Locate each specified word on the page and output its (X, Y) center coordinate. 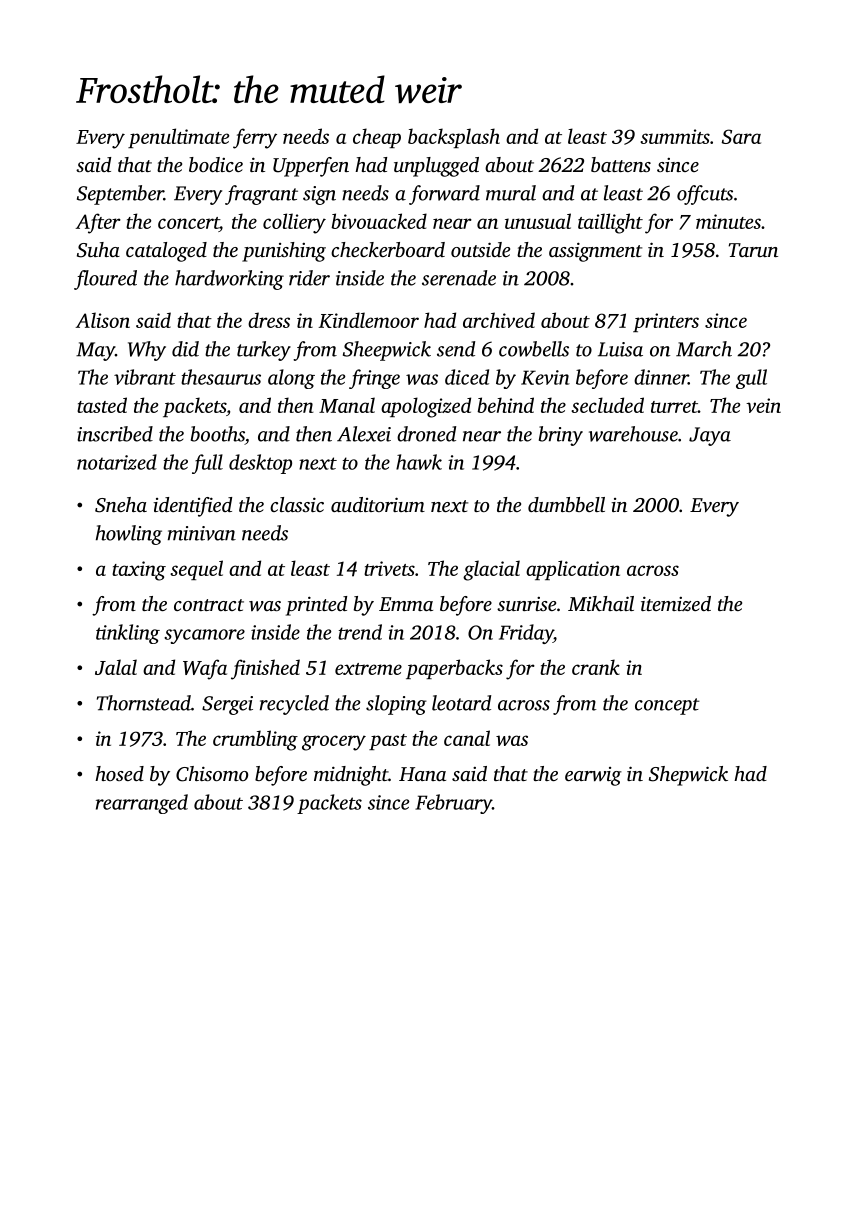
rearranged (142, 804)
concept (667, 706)
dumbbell (566, 504)
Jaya (710, 436)
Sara (741, 136)
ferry (255, 138)
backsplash (454, 138)
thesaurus (221, 377)
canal (467, 738)
